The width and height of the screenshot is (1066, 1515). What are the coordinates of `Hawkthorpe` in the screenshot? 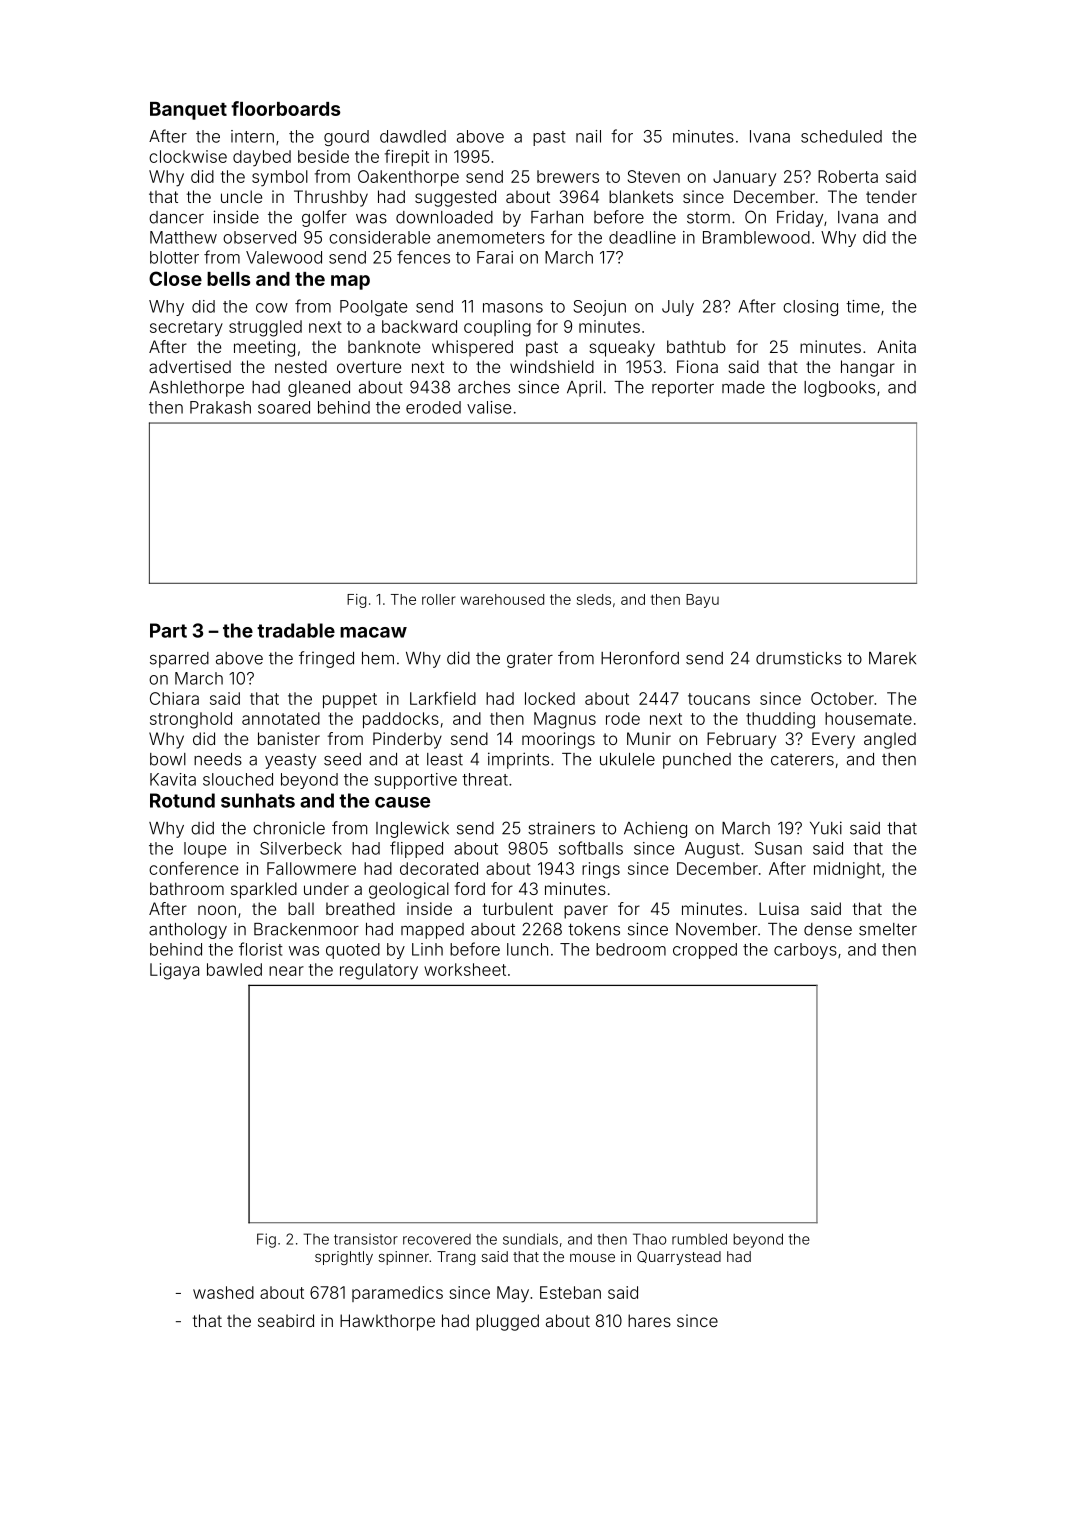 It's located at (387, 1322).
